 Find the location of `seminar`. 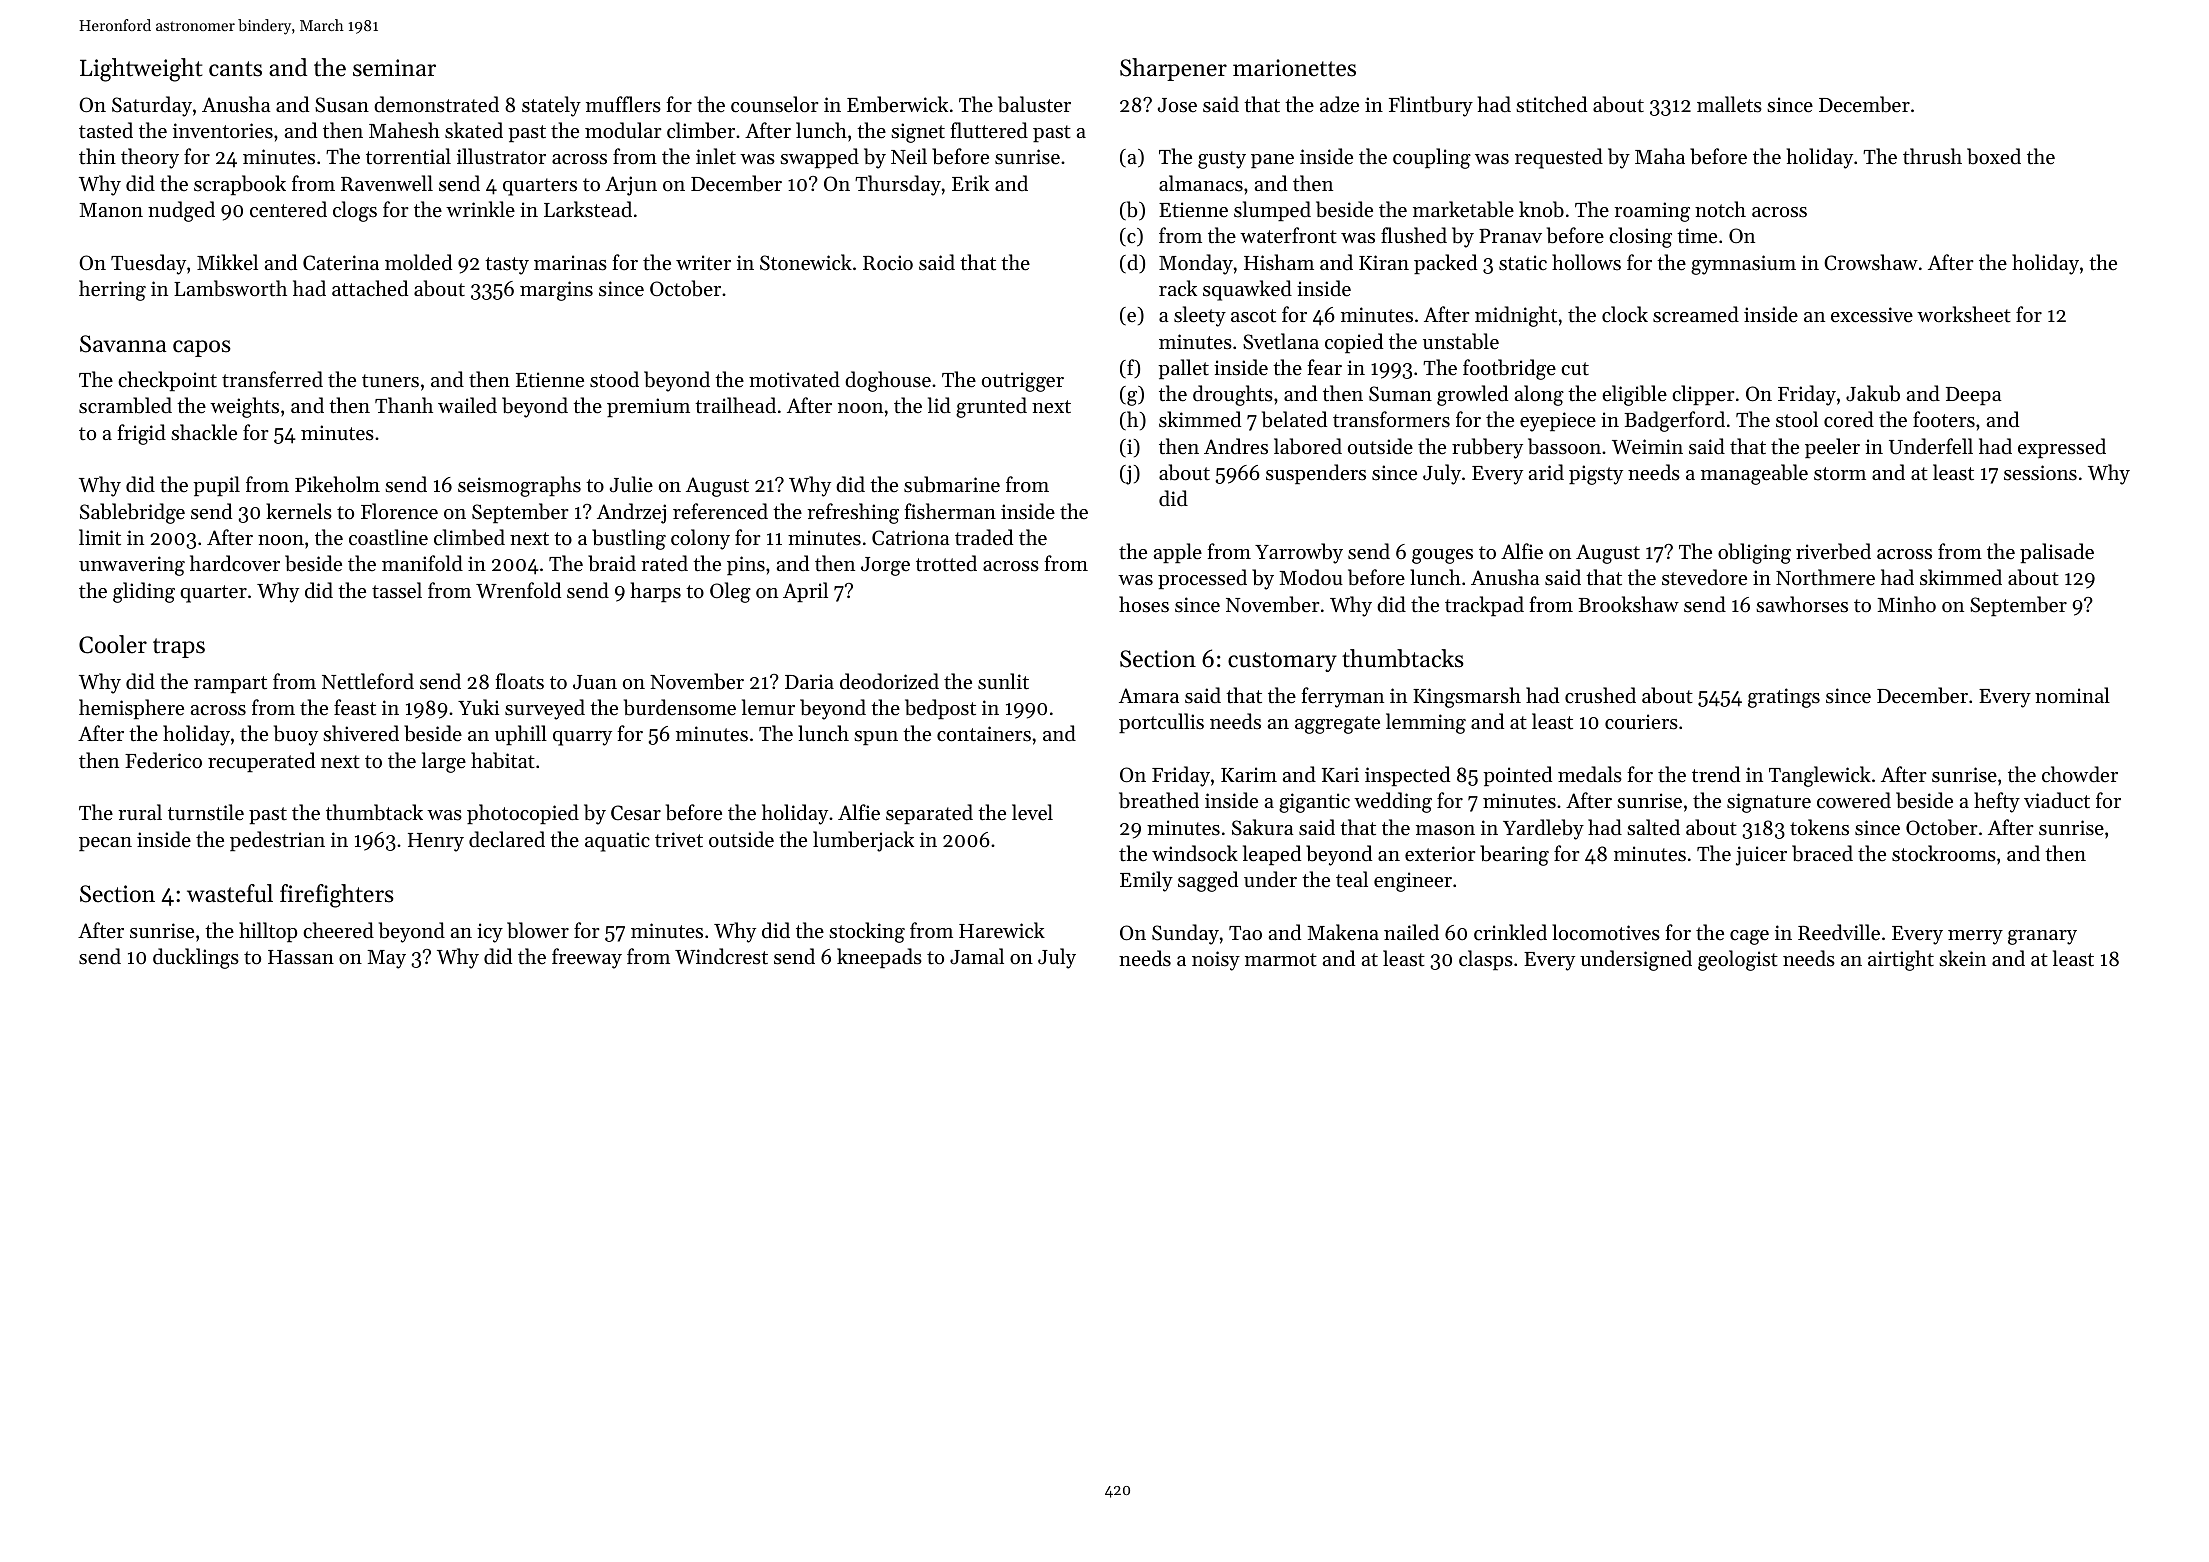

seminar is located at coordinates (394, 68).
